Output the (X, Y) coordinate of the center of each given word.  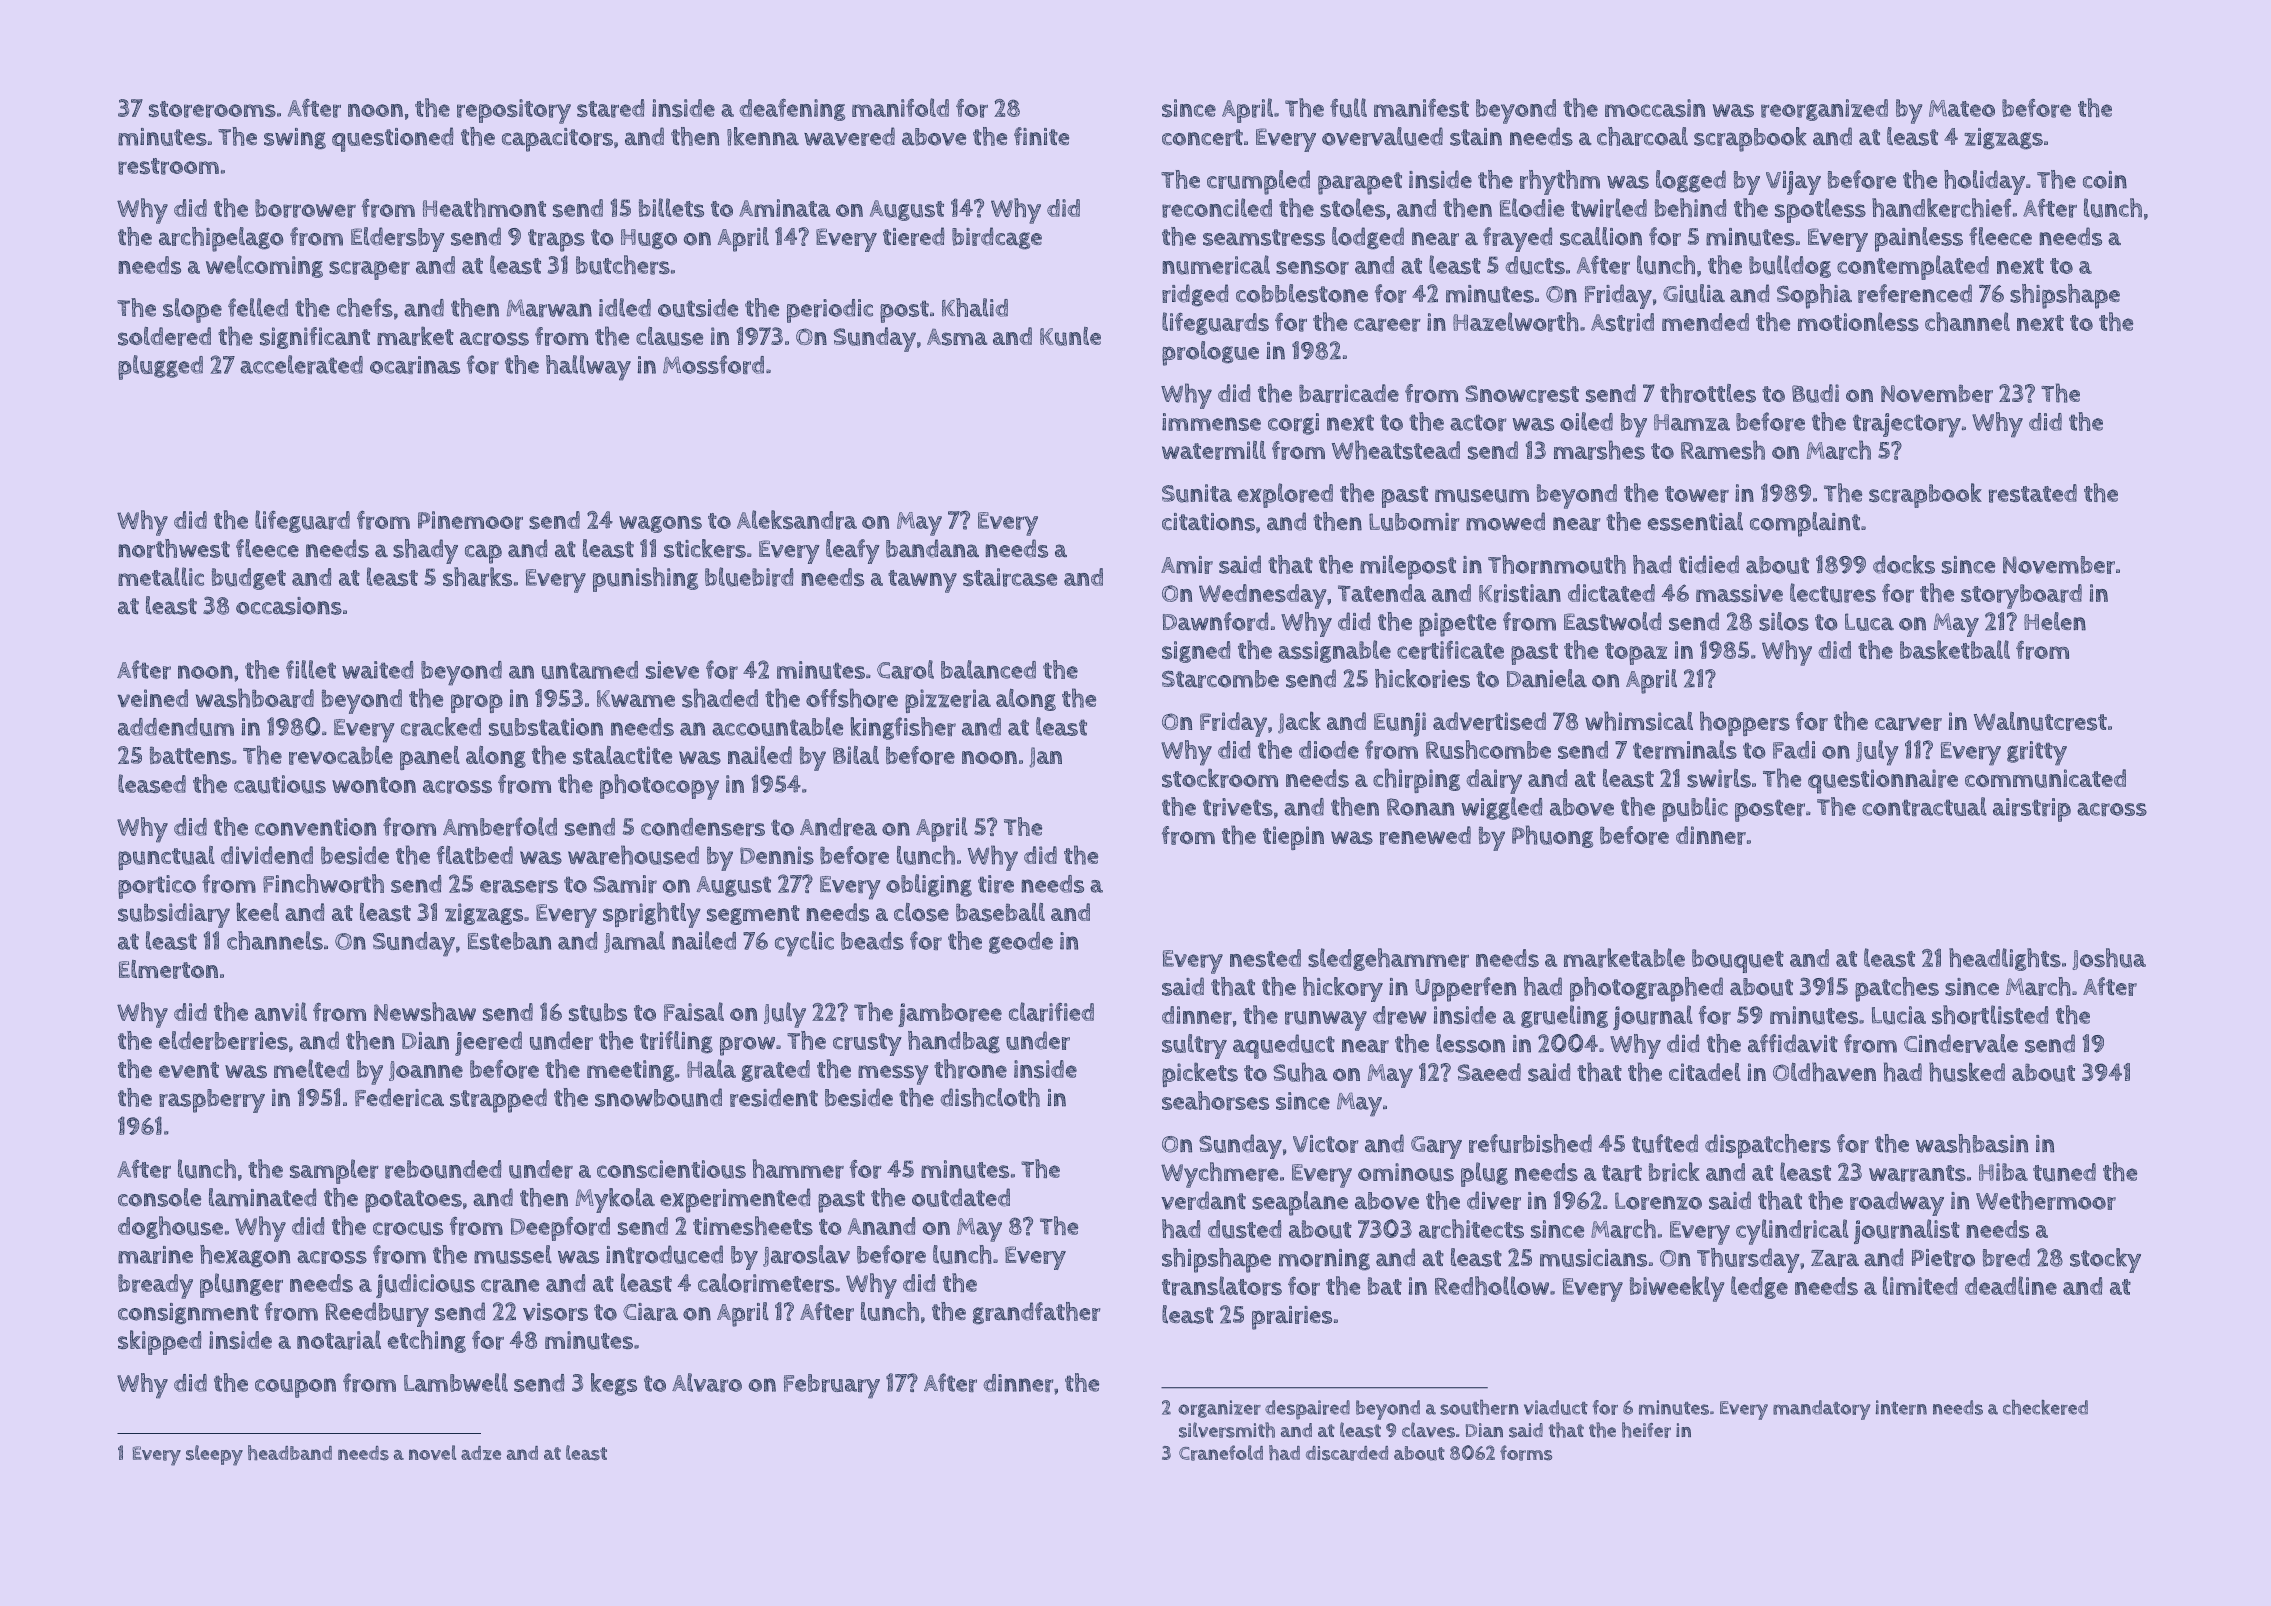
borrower (305, 208)
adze (481, 1453)
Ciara (650, 1312)
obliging (929, 885)
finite (1041, 136)
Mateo (1962, 108)
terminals (1685, 749)
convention (315, 827)
